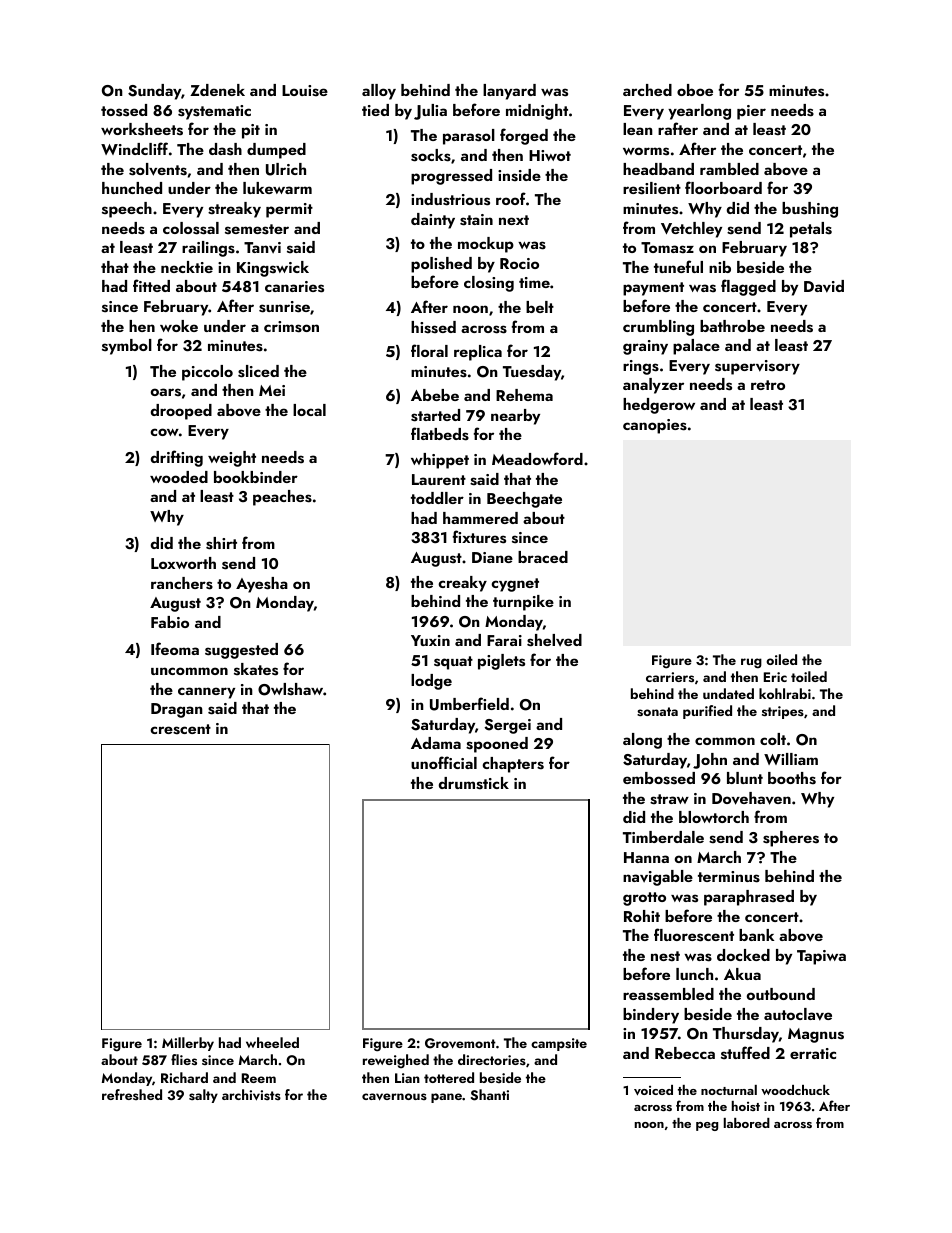 This image has width=952, height=1233. What do you see at coordinates (469, 137) in the image?
I see `parasol` at bounding box center [469, 137].
